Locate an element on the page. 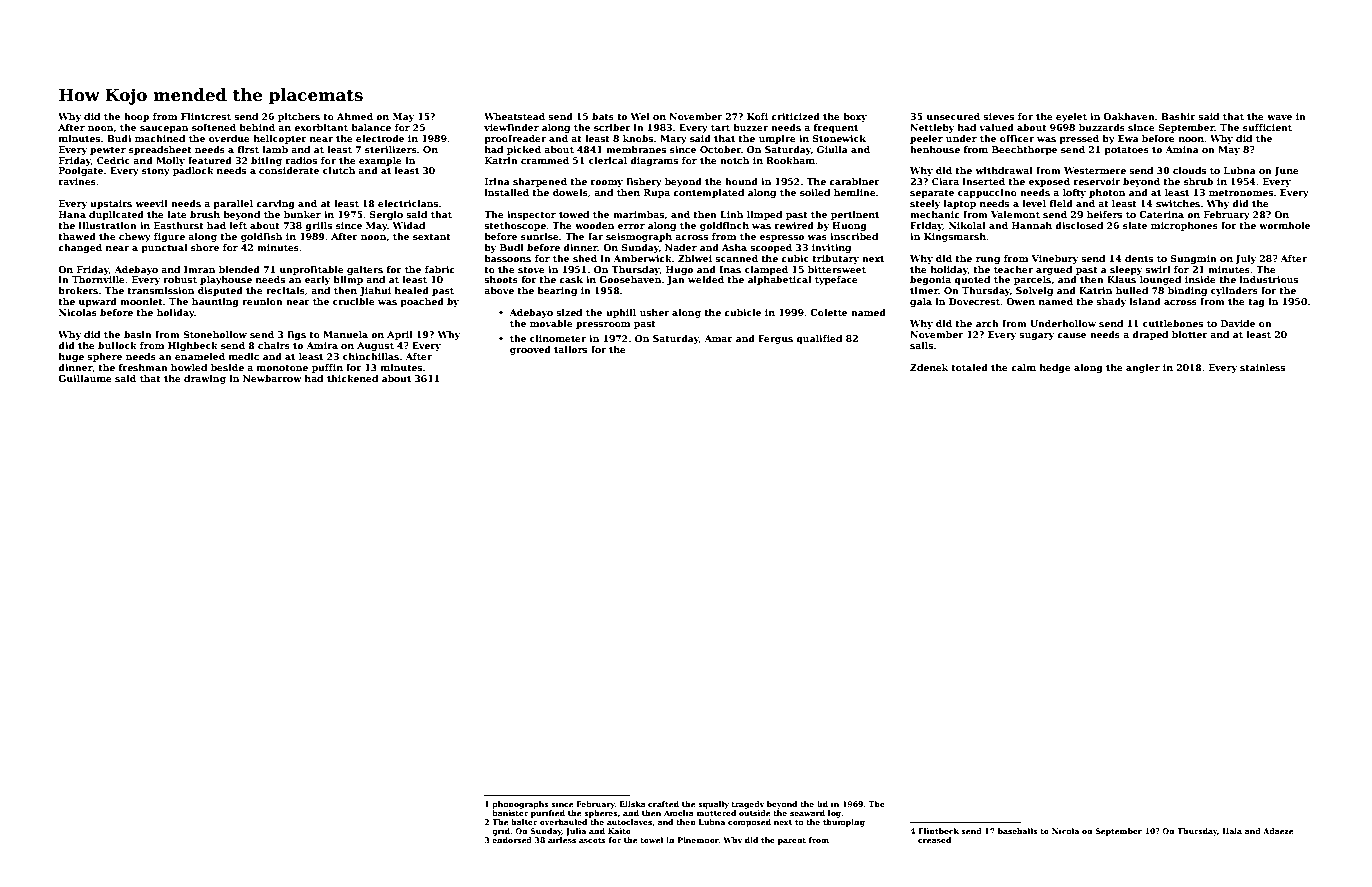 The width and height of the page is (1372, 887). creased is located at coordinates (934, 840).
